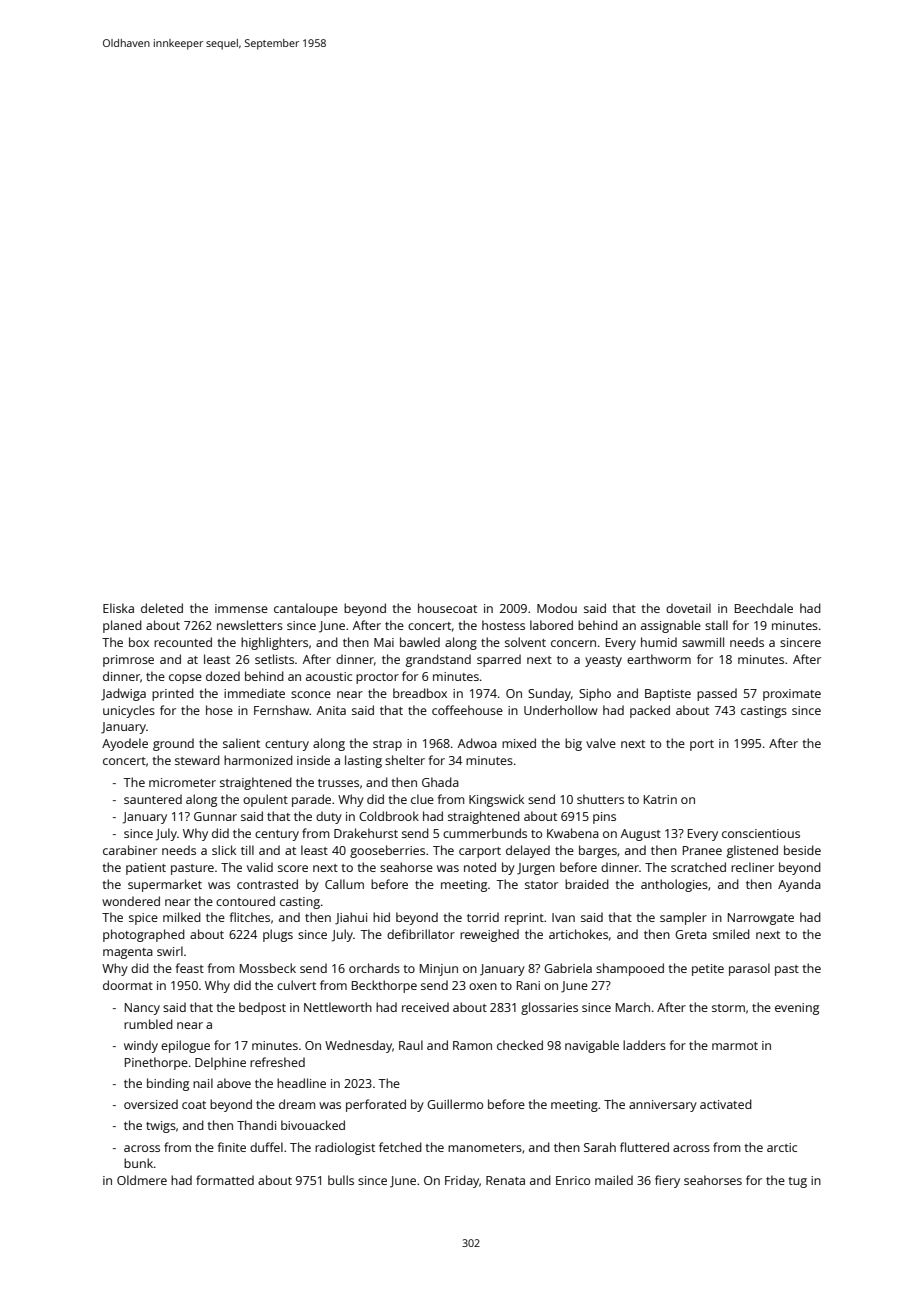  What do you see at coordinates (557, 608) in the screenshot?
I see `Modou` at bounding box center [557, 608].
